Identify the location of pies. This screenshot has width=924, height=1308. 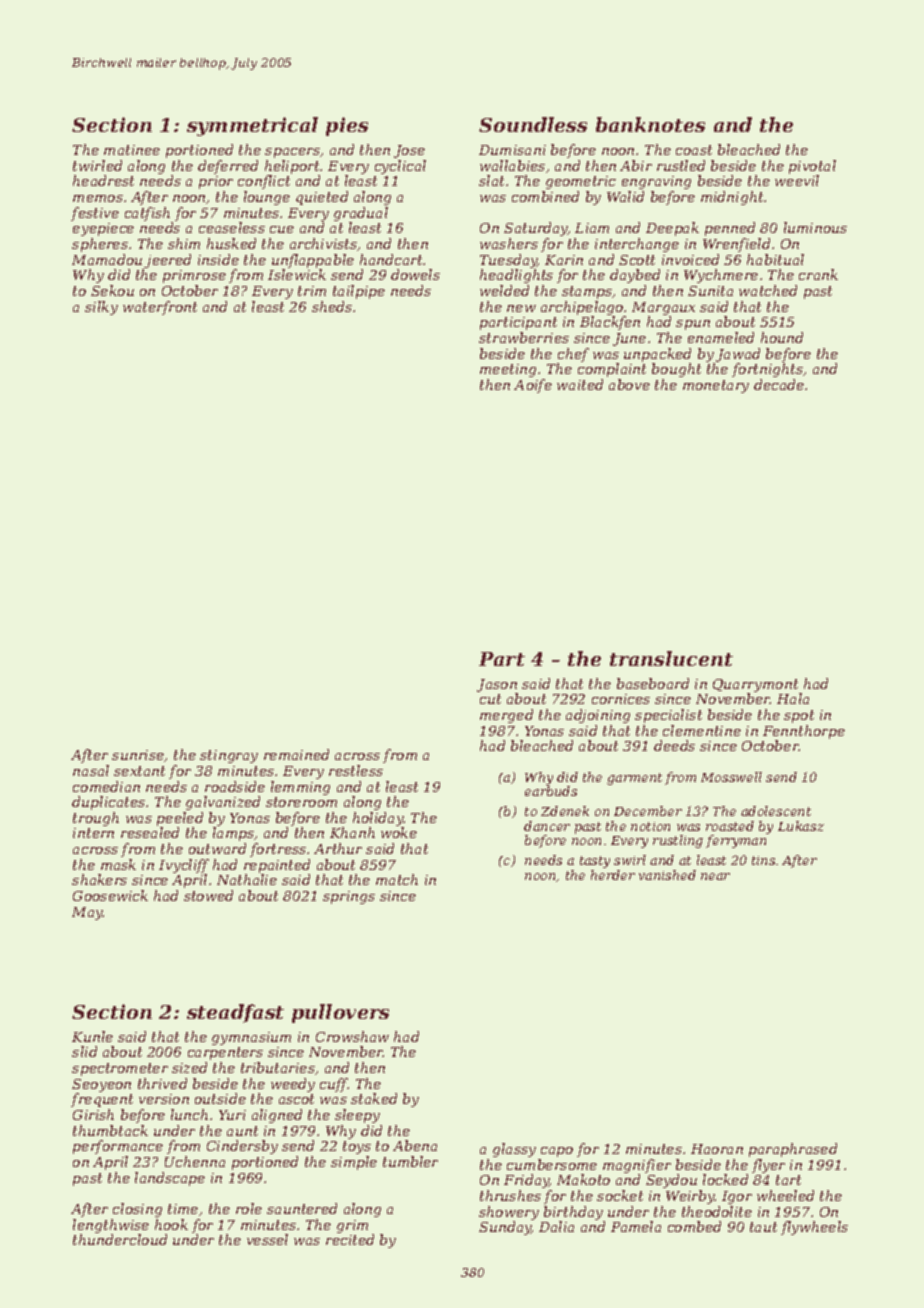
(347, 126).
